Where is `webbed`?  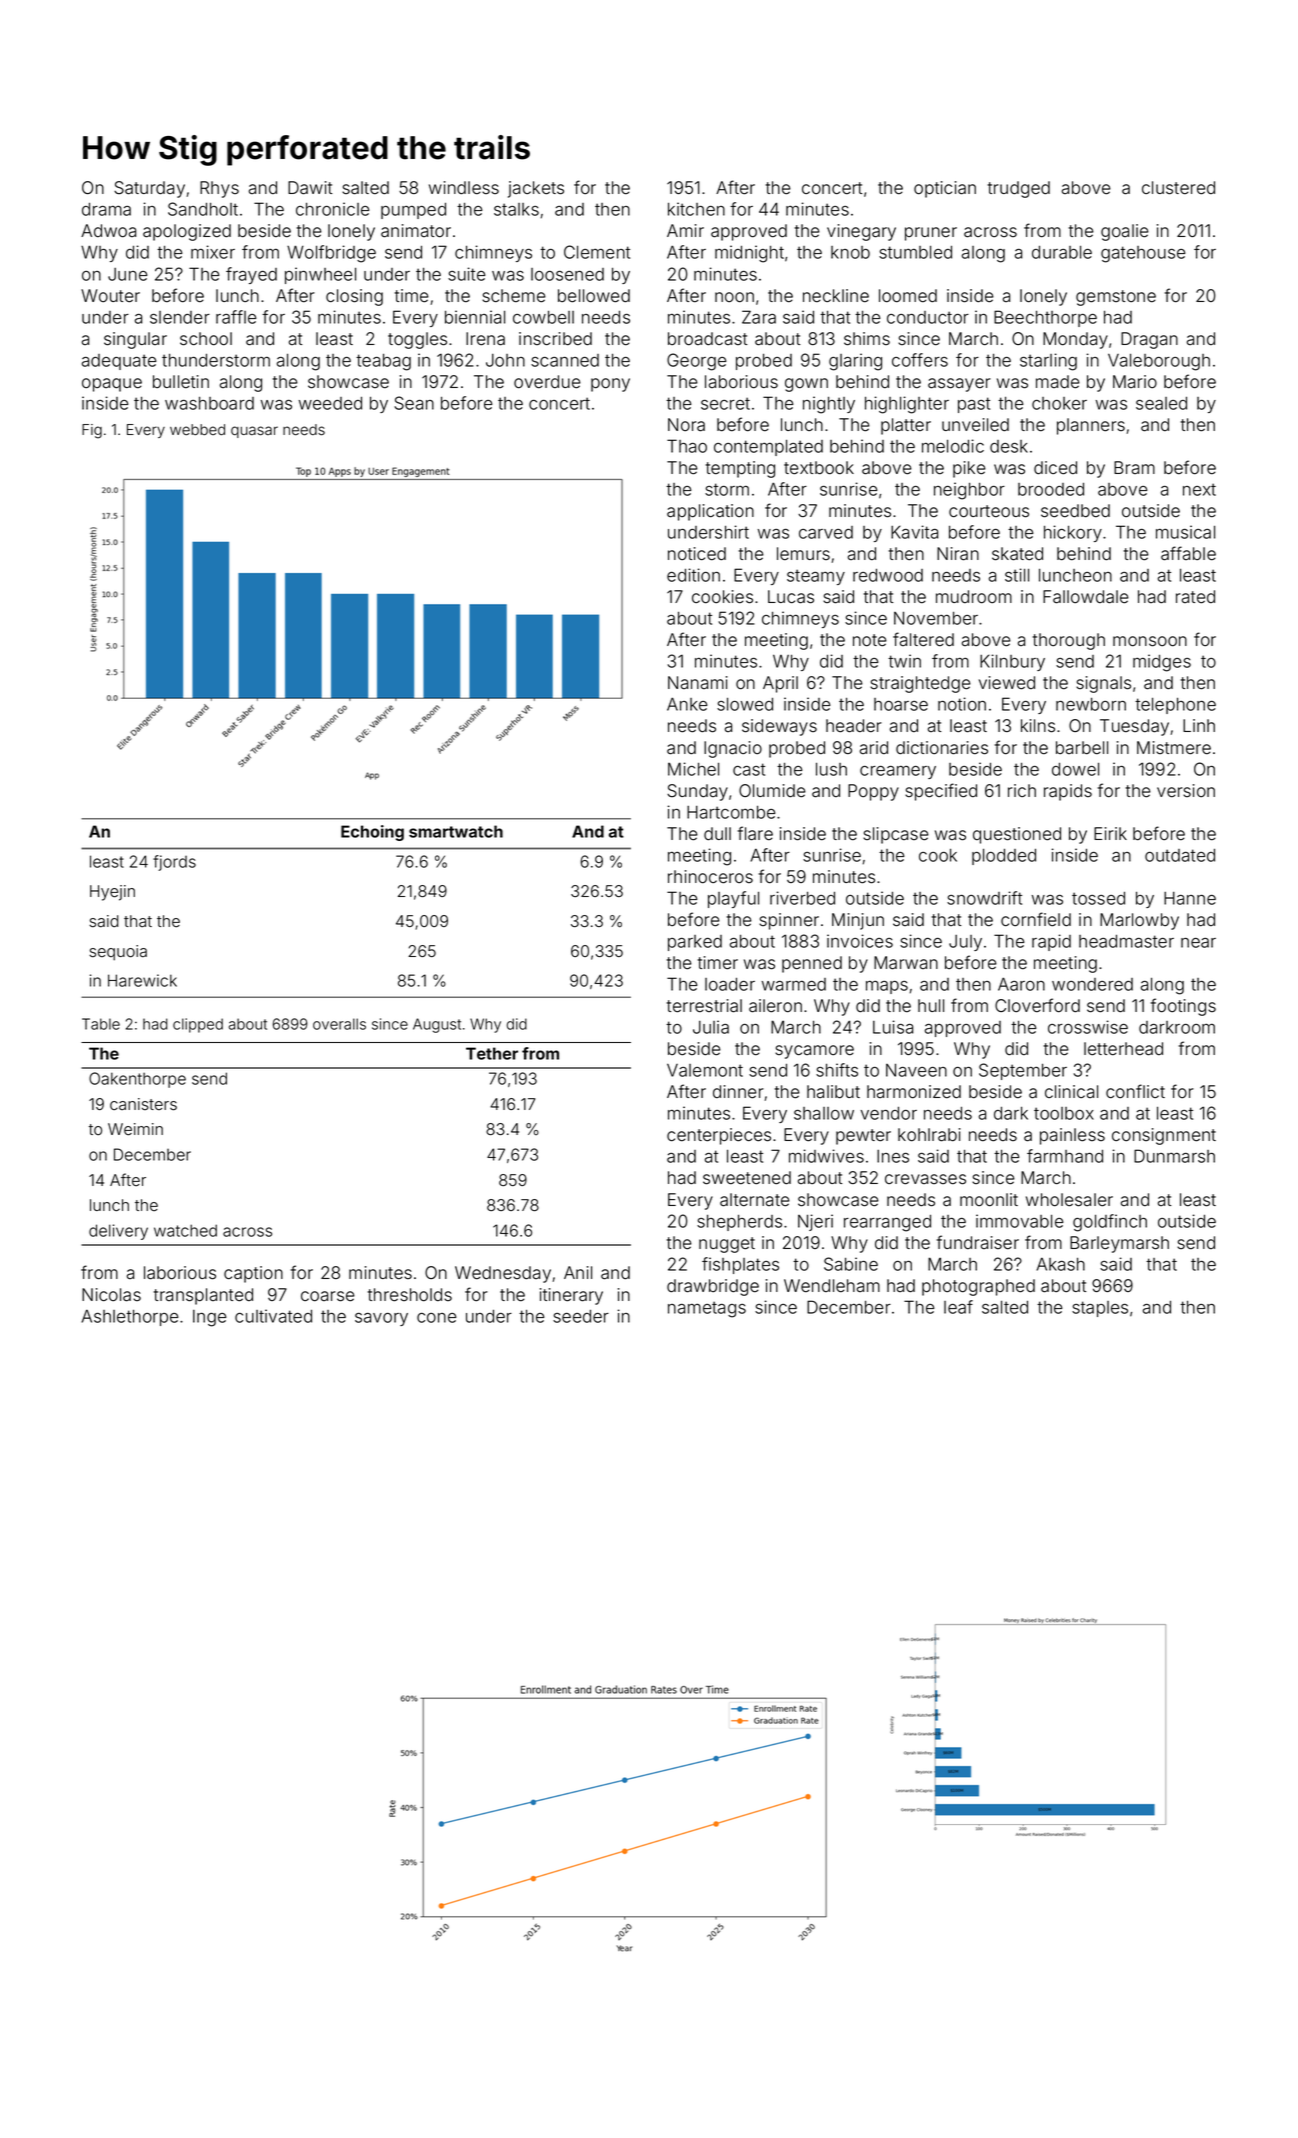 webbed is located at coordinates (197, 430).
